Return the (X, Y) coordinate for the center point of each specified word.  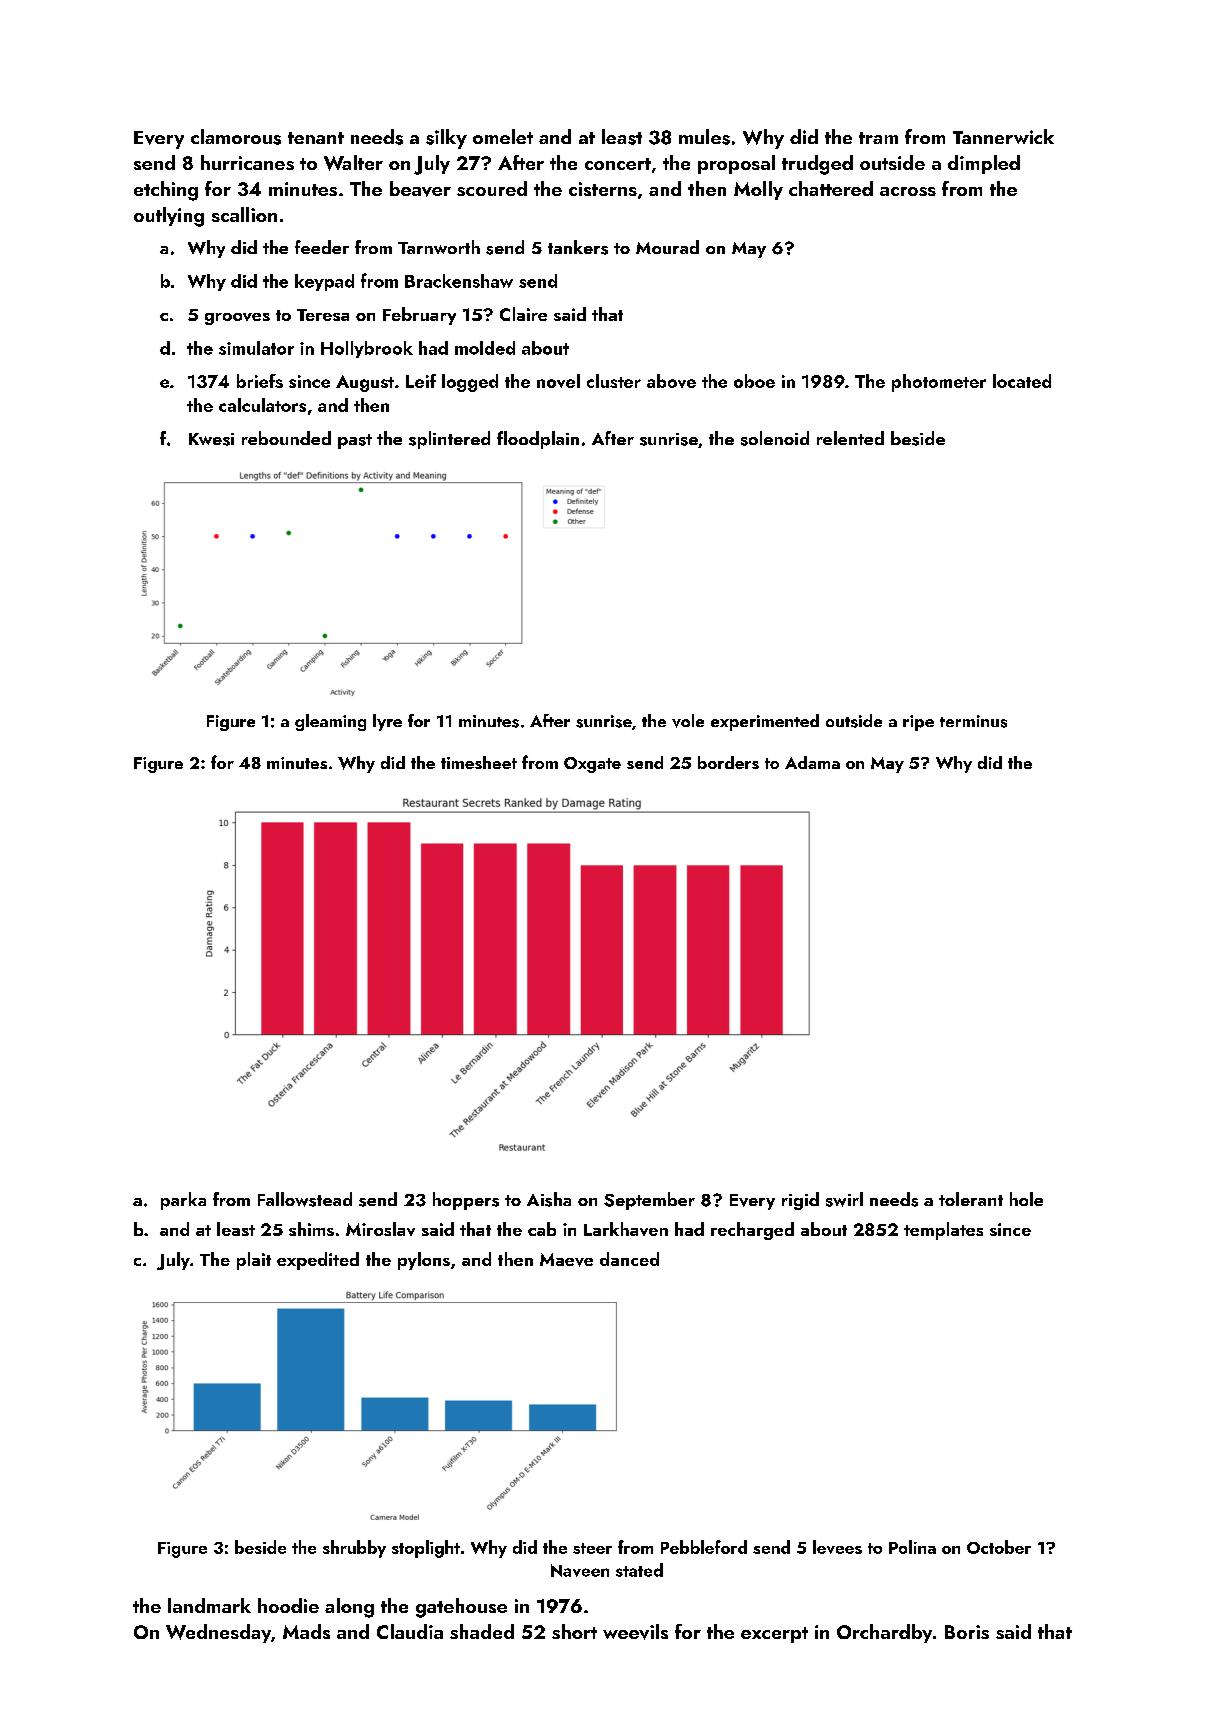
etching (166, 191)
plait (254, 1261)
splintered (449, 440)
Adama (812, 762)
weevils (635, 1632)
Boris (967, 1632)
